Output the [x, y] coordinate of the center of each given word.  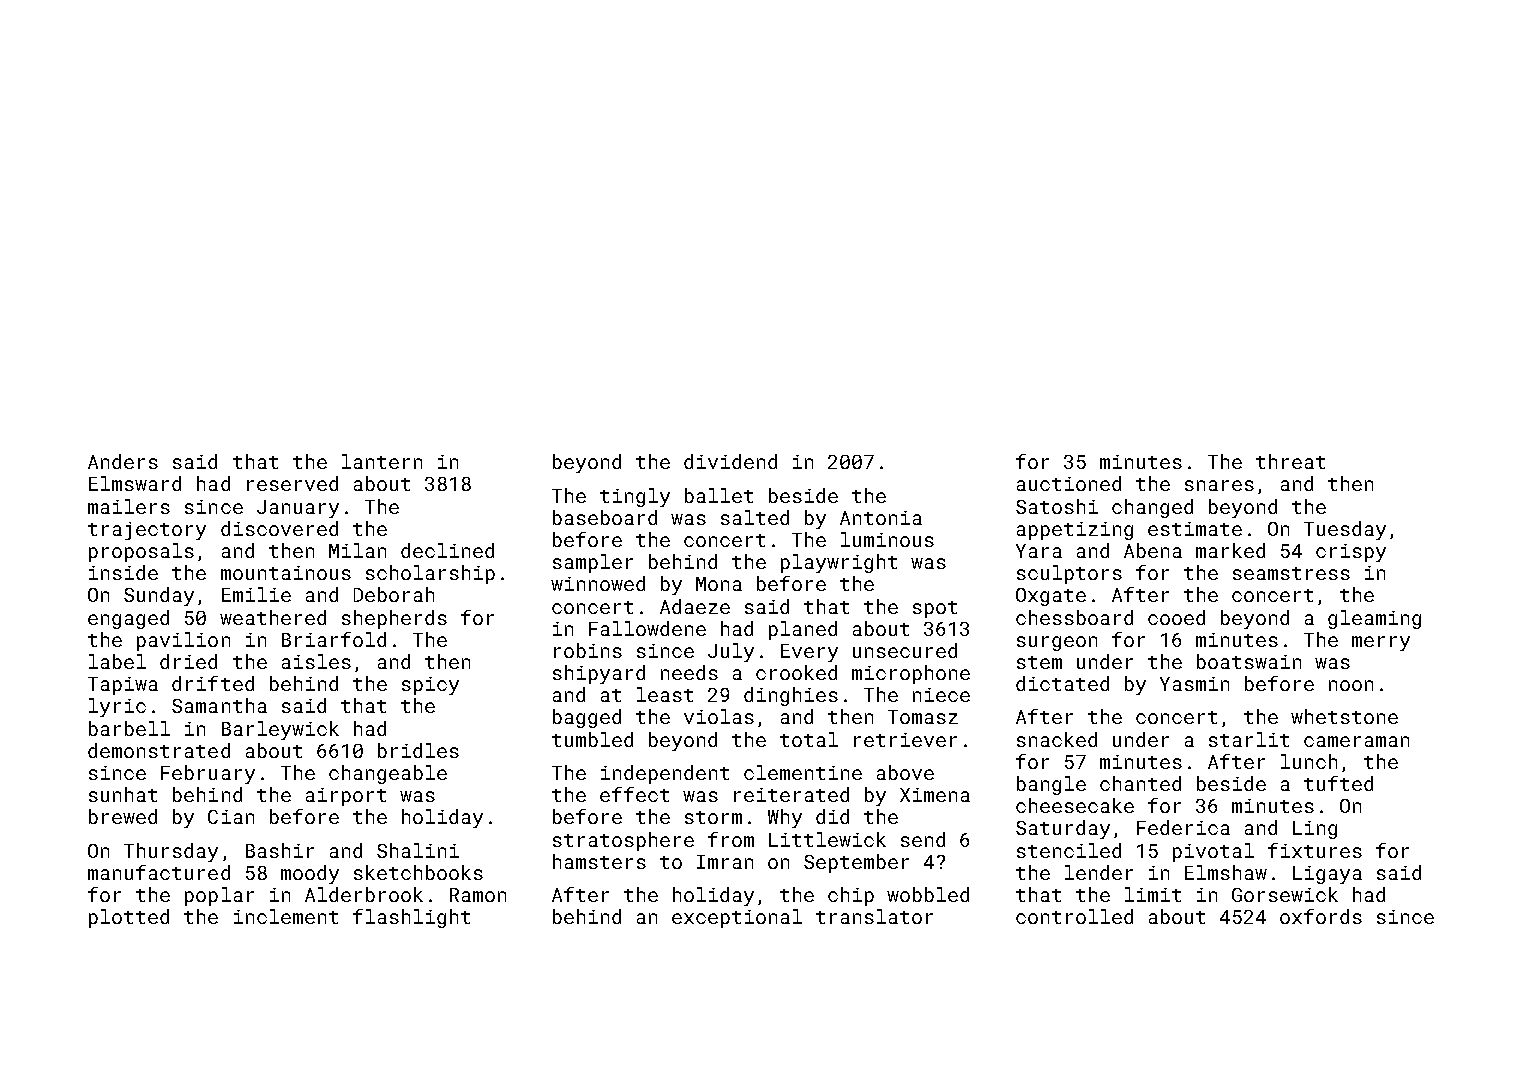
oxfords [1321, 916]
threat [1290, 461]
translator [874, 916]
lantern [382, 461]
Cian [231, 817]
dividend [730, 461]
